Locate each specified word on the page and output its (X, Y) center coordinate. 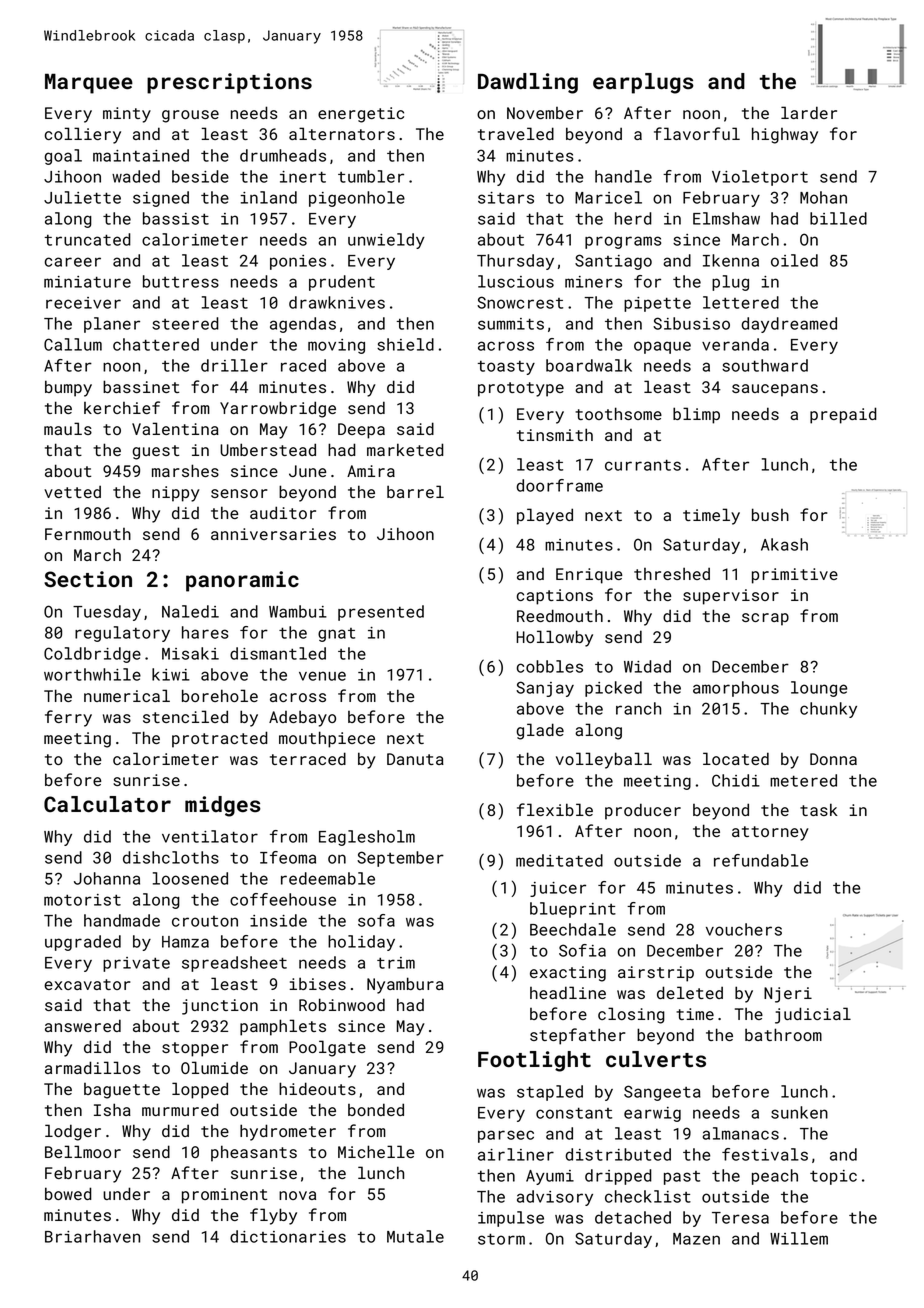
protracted (220, 739)
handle (623, 176)
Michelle (376, 1151)
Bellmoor (83, 1151)
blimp (696, 415)
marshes (185, 470)
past (682, 1178)
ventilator (210, 836)
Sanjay (545, 689)
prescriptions (229, 83)
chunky (828, 710)
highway (785, 135)
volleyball (604, 760)
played (545, 516)
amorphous (736, 689)
